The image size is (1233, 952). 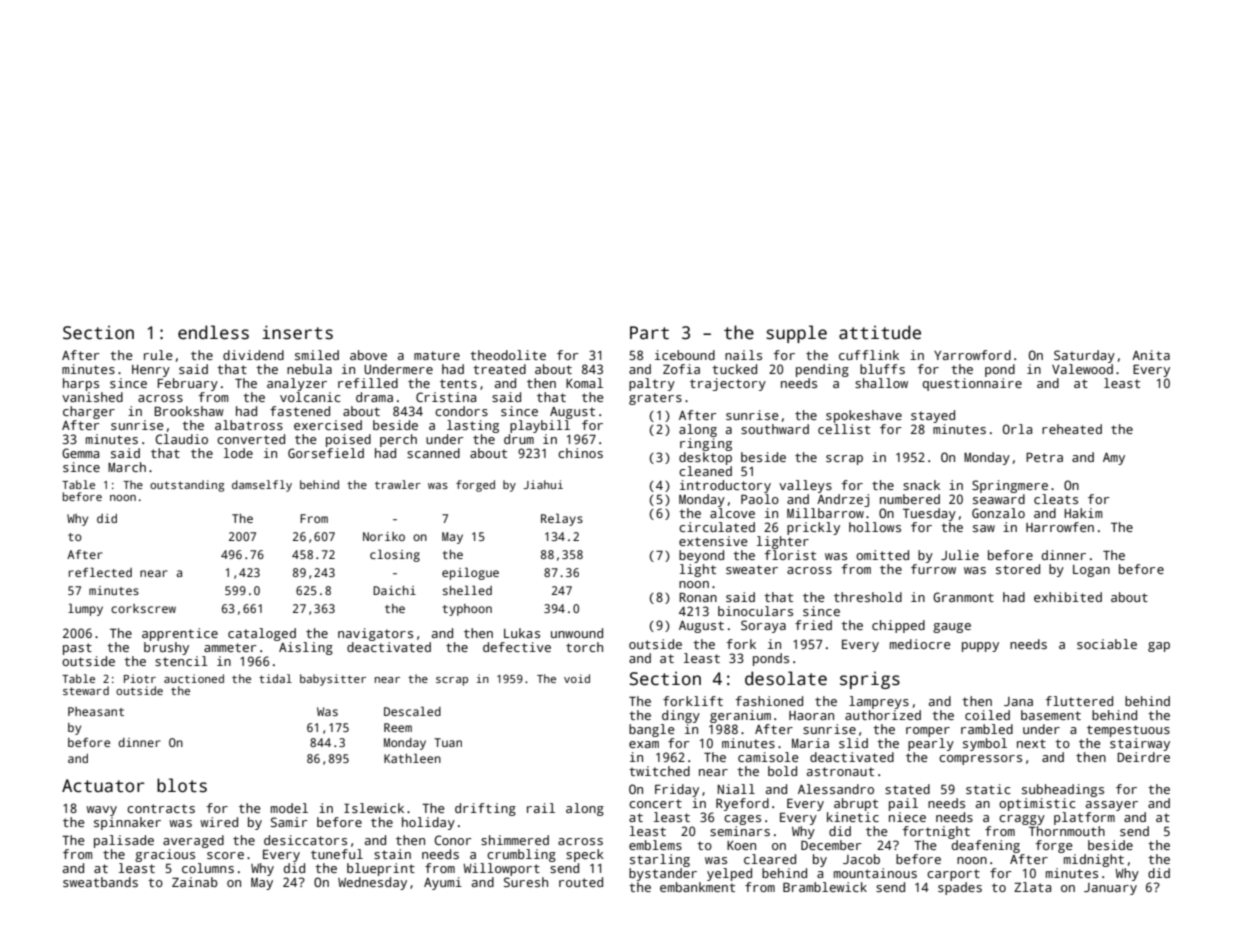 I want to click on Komal, so click(x=584, y=383).
